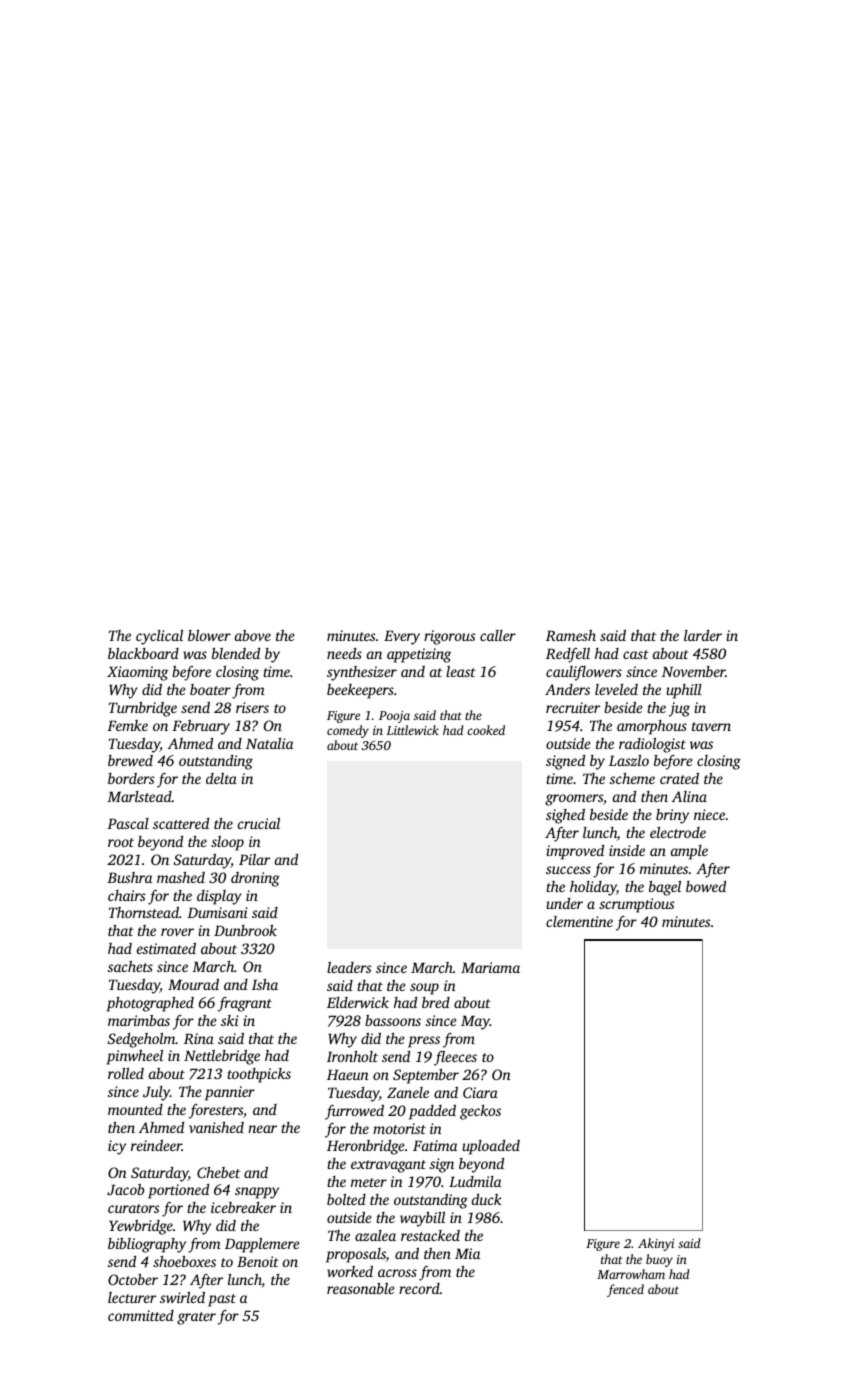 The image size is (849, 1400). I want to click on marimbas, so click(139, 1020).
